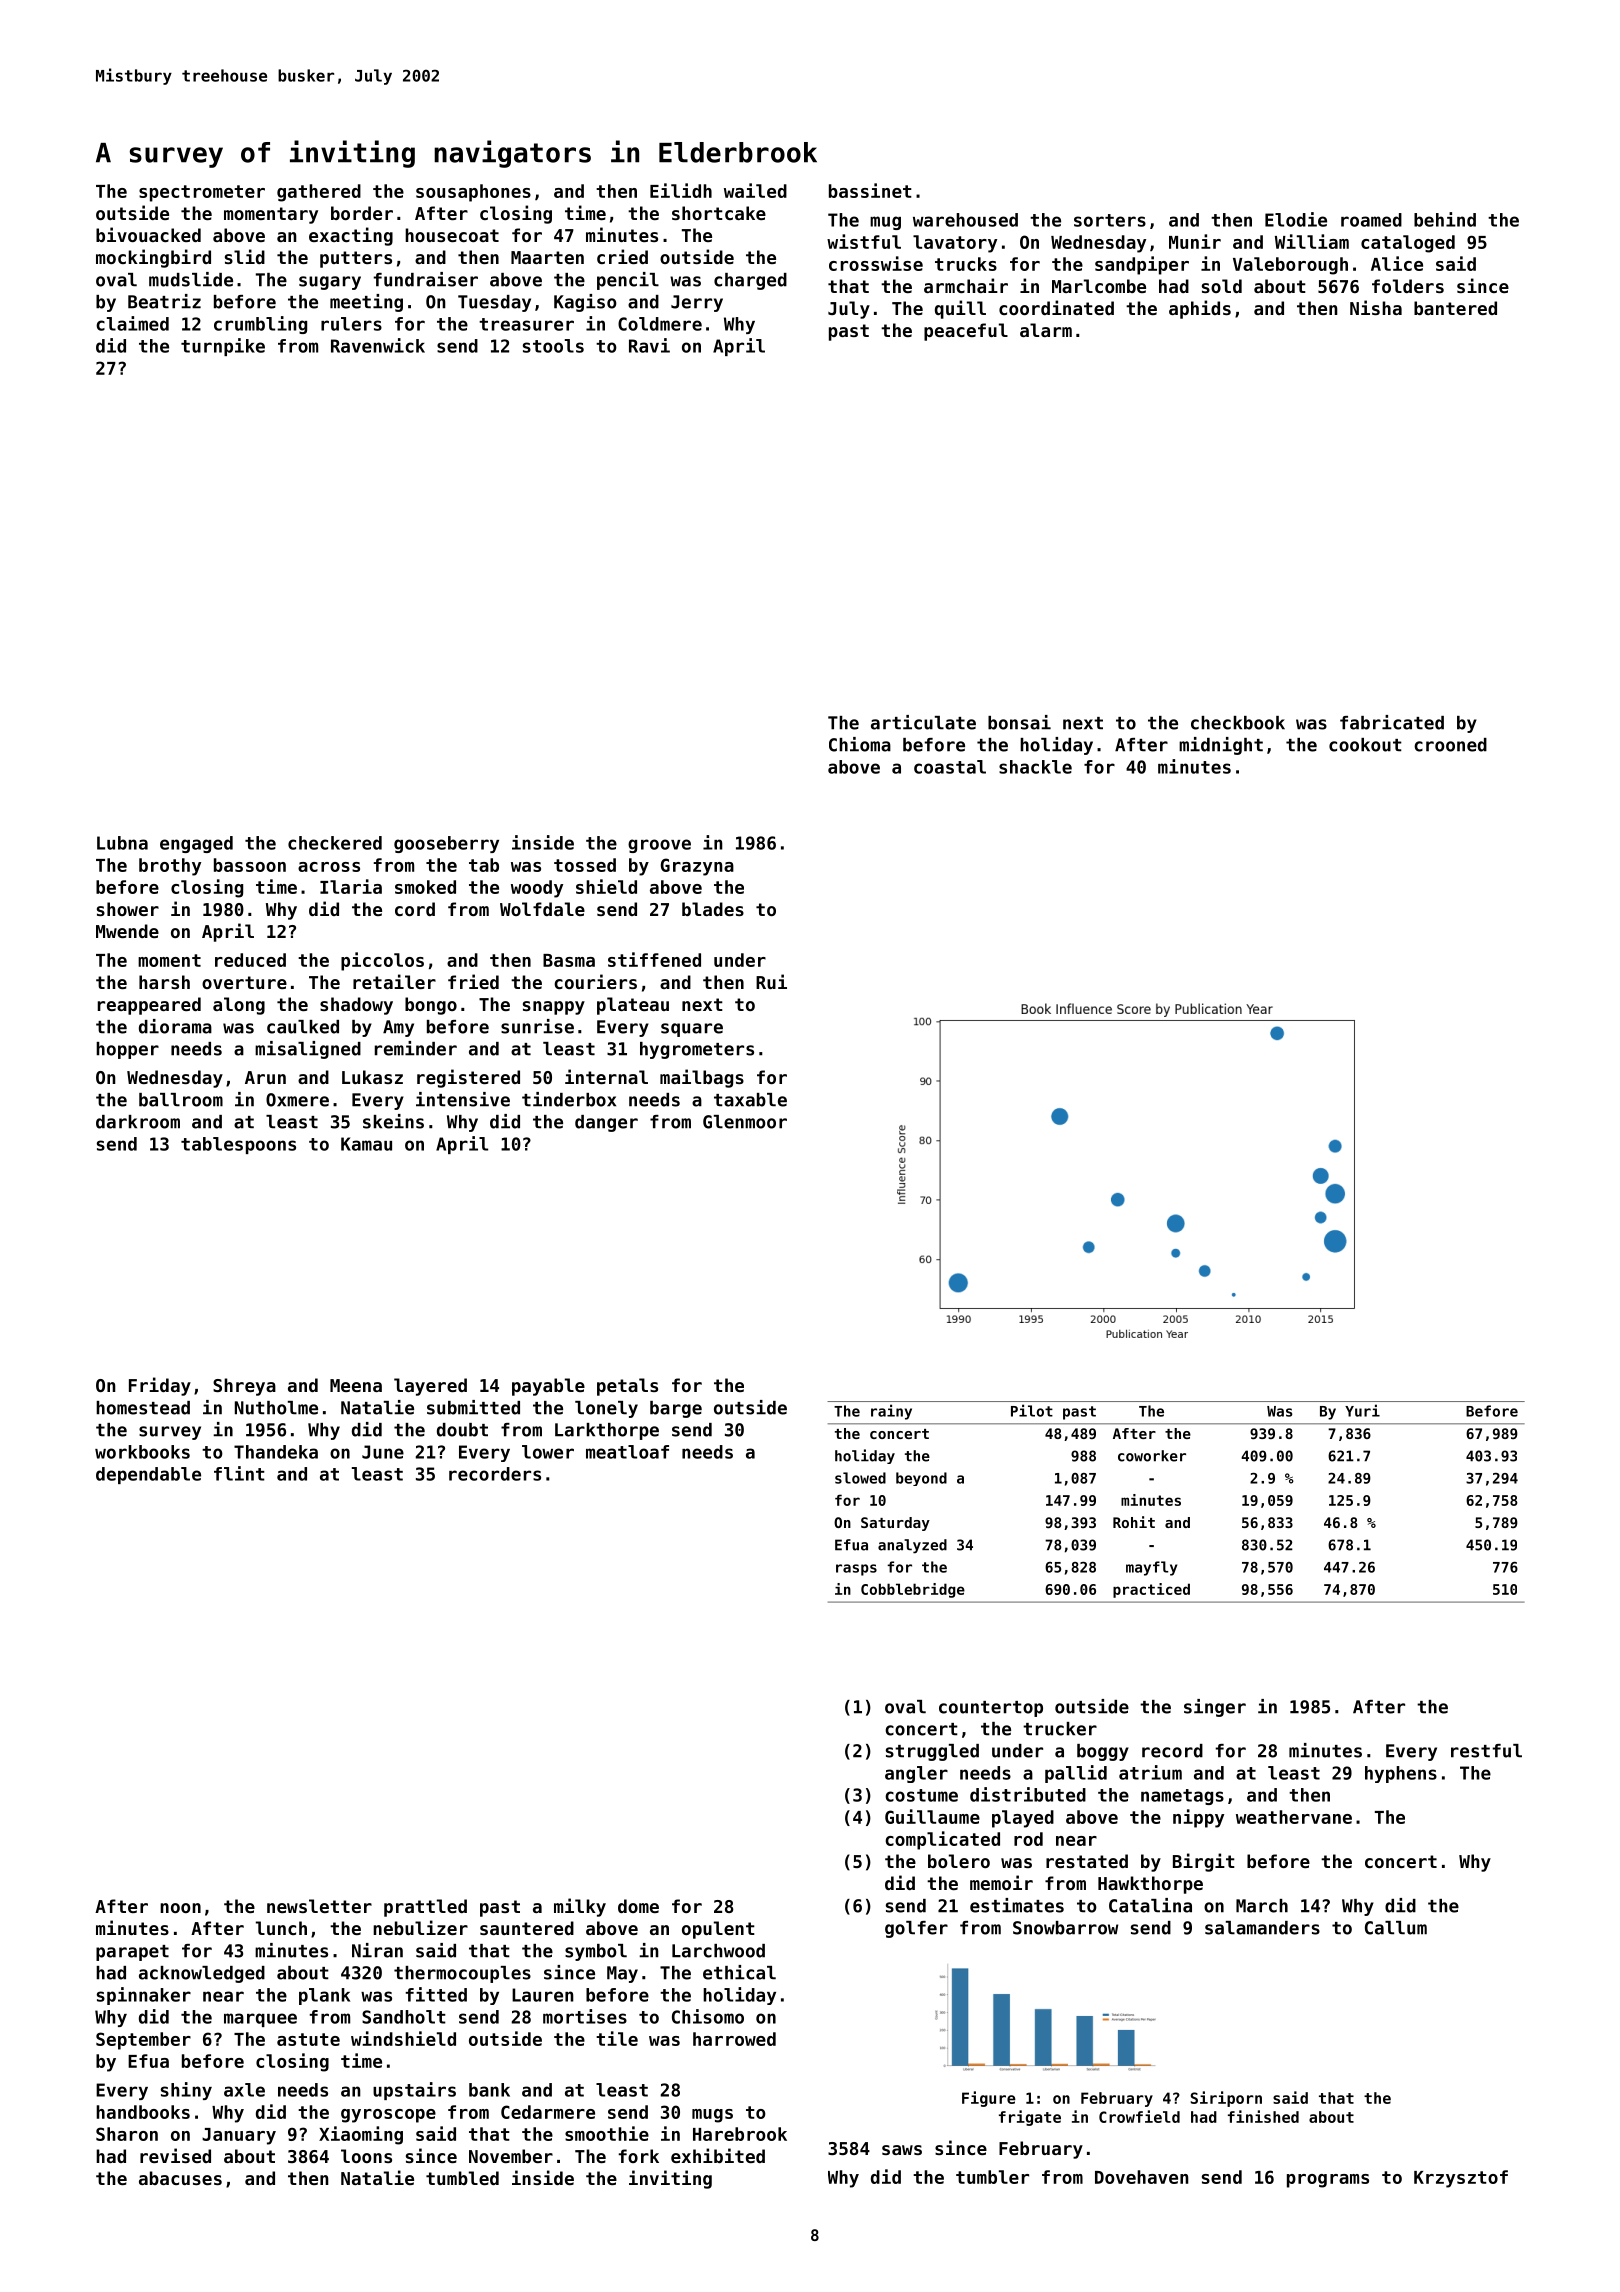 The width and height of the document is (1620, 2292). Describe the element at coordinates (404, 2017) in the document. I see `Sandholt` at that location.
